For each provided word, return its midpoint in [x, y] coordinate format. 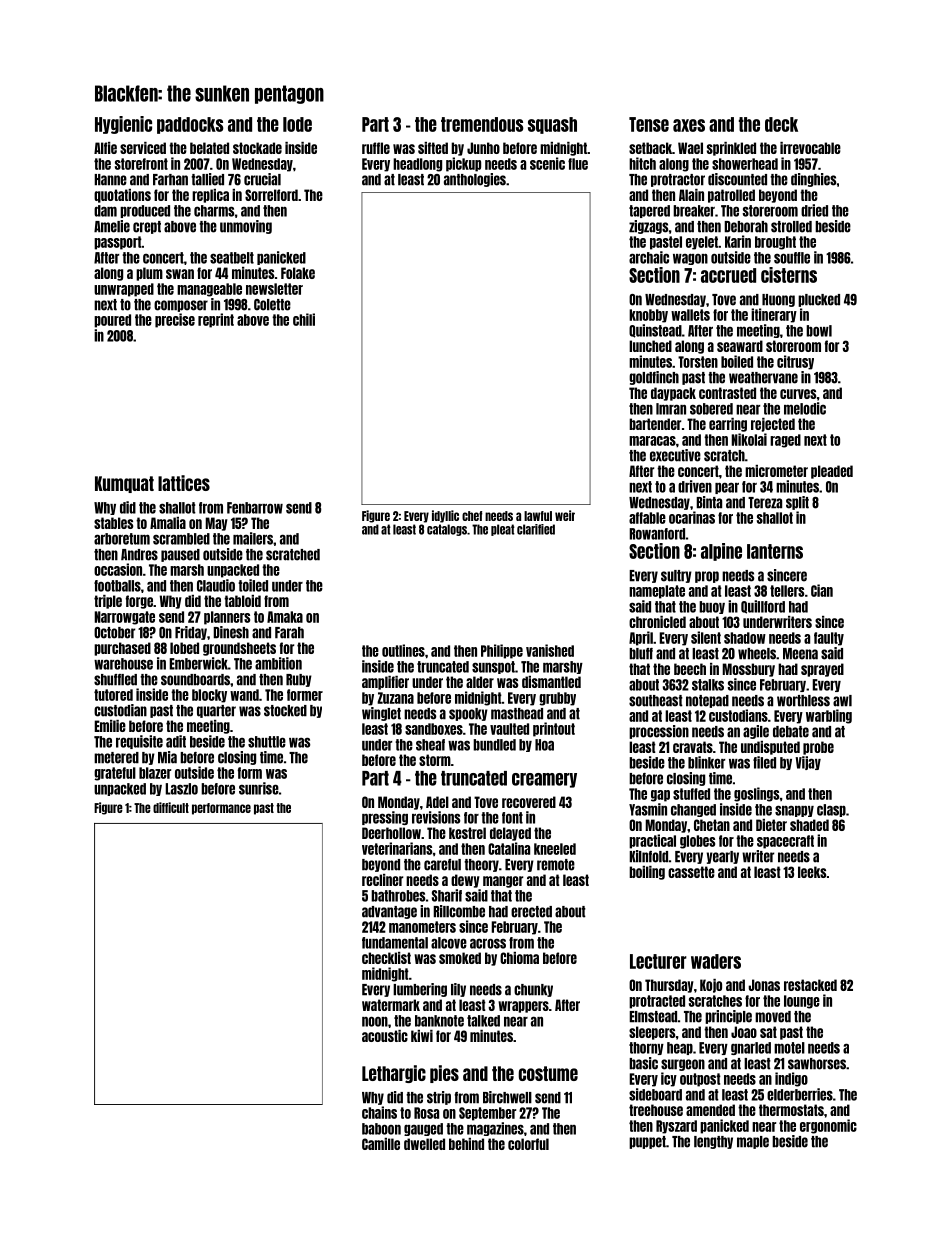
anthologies [475, 180]
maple [753, 1142]
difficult [171, 807]
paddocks [190, 125]
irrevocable [810, 148]
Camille [381, 1144]
